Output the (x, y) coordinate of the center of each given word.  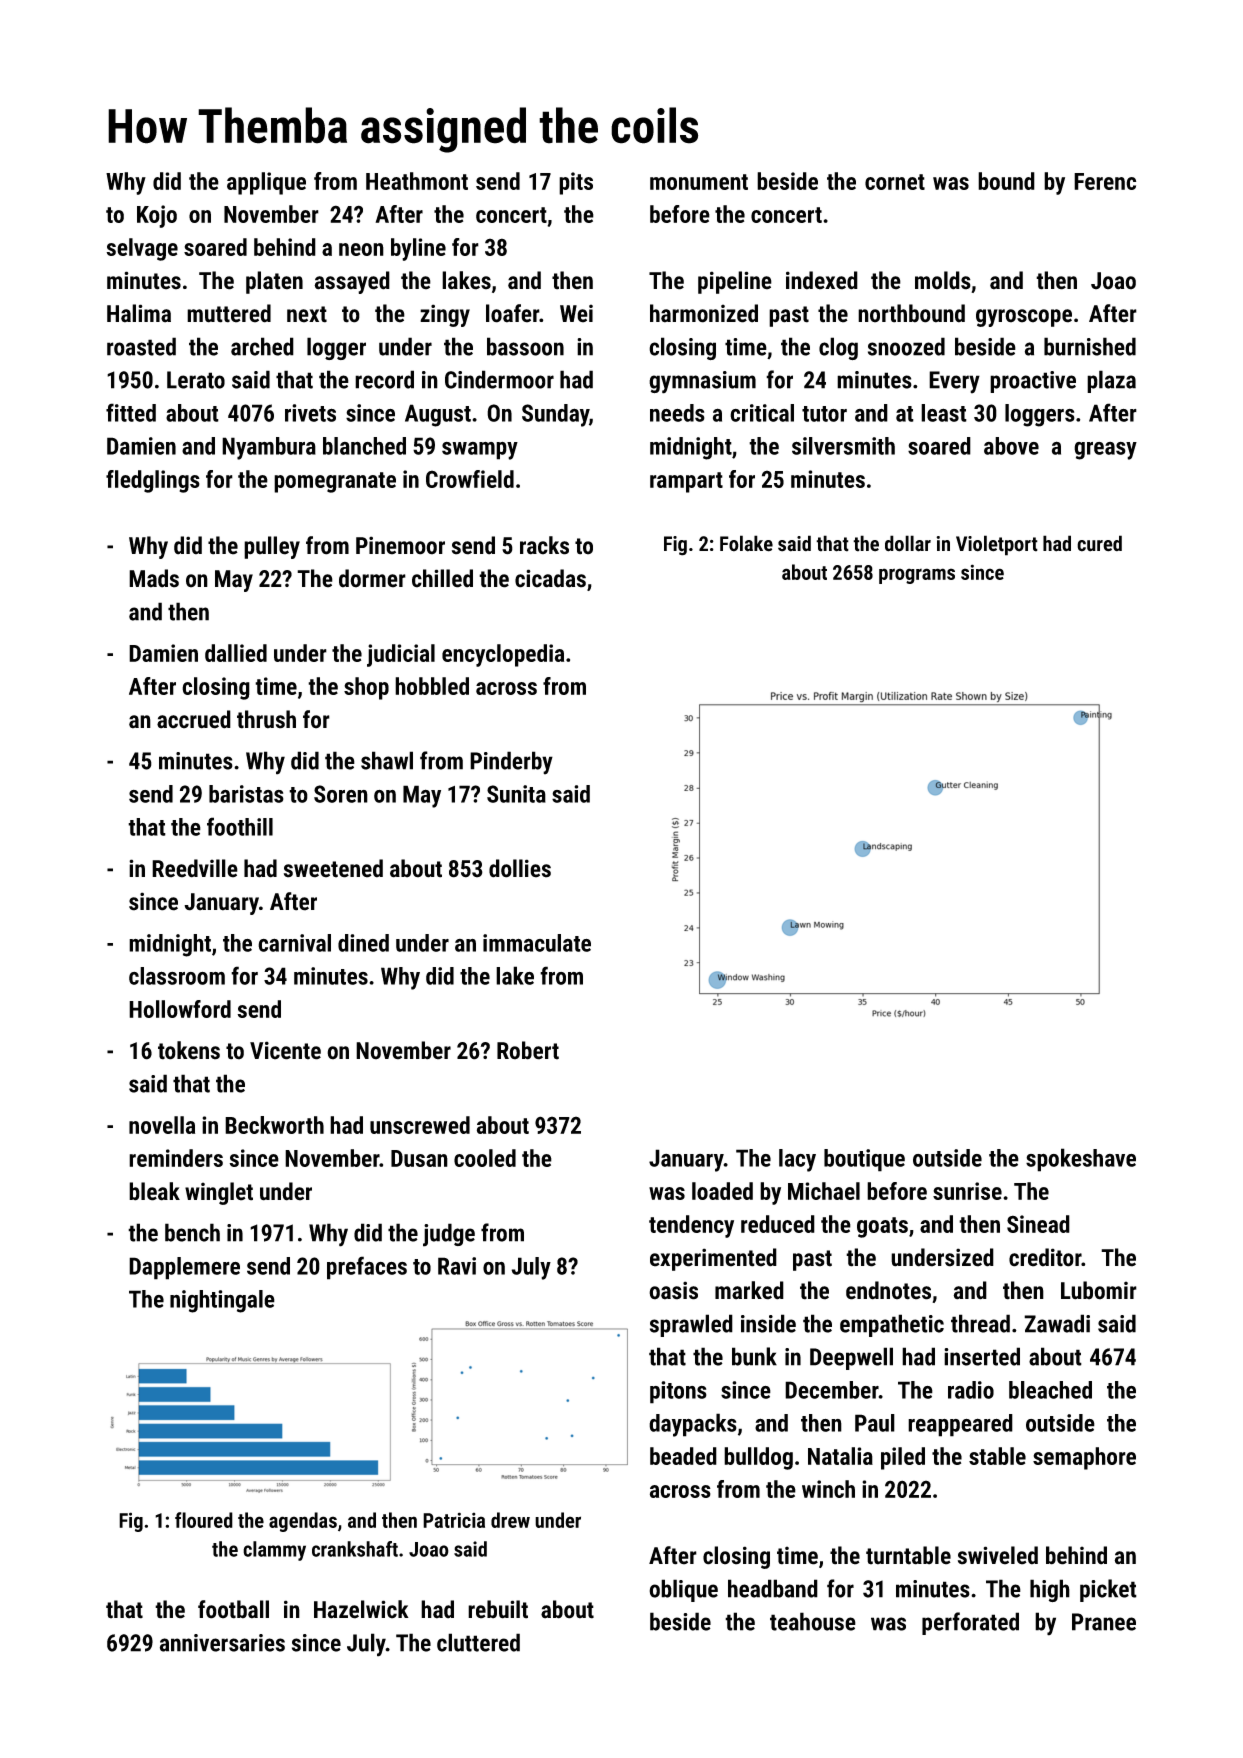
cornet (895, 182)
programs (917, 576)
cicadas (550, 578)
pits (576, 183)
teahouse (813, 1621)
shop (366, 688)
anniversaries (222, 1643)
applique (266, 183)
